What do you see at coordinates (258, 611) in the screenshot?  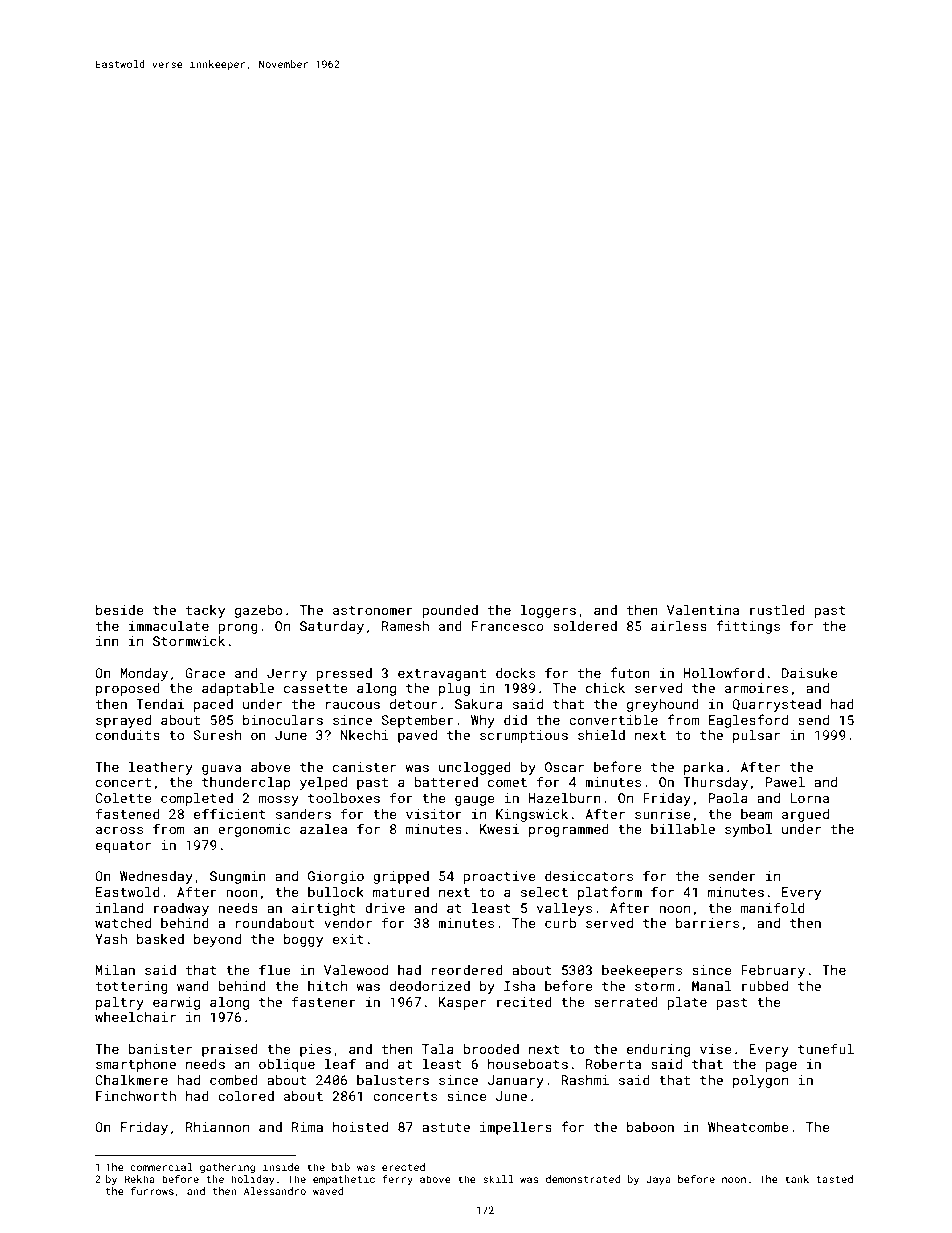 I see `gazebo` at bounding box center [258, 611].
